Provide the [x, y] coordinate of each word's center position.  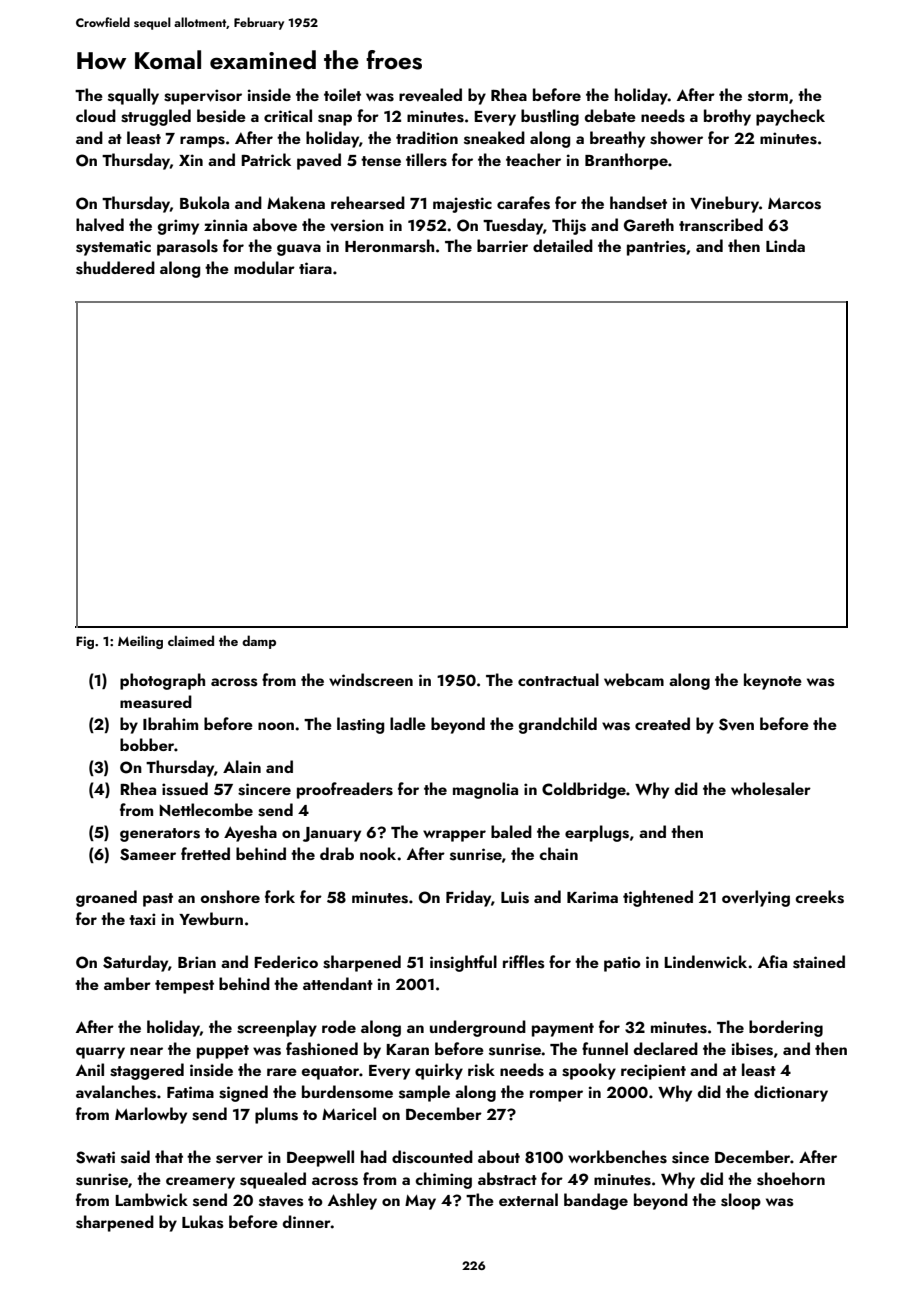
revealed [430, 95]
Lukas [202, 1222]
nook [378, 853]
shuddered [115, 268]
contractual [558, 679]
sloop [741, 1201]
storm [768, 96]
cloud [96, 115]
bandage [596, 1201]
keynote [773, 681]
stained [819, 962]
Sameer [148, 854]
